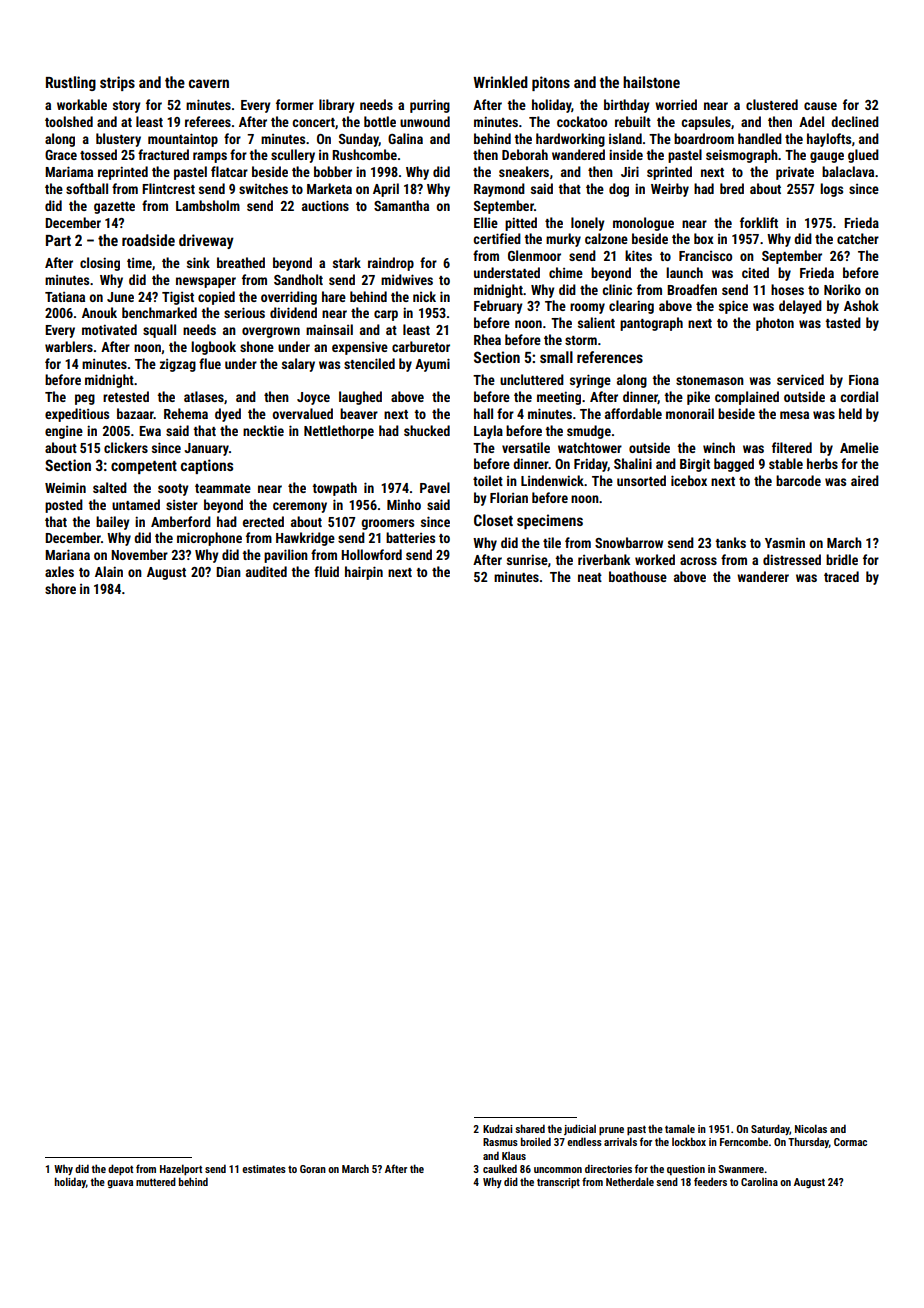 The height and width of the image is (1308, 924). I want to click on shucked, so click(427, 430).
